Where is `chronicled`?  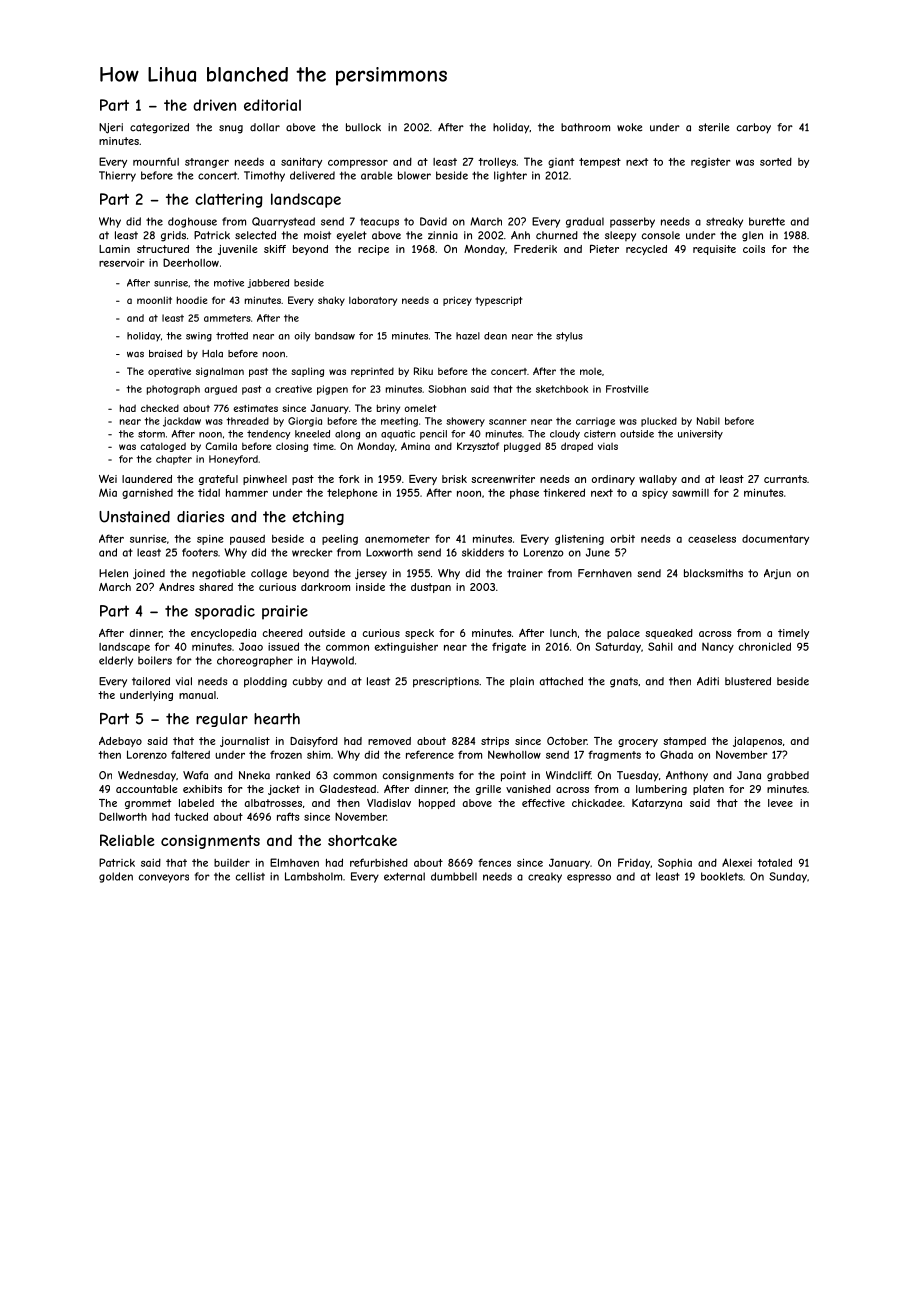
chronicled is located at coordinates (765, 646).
